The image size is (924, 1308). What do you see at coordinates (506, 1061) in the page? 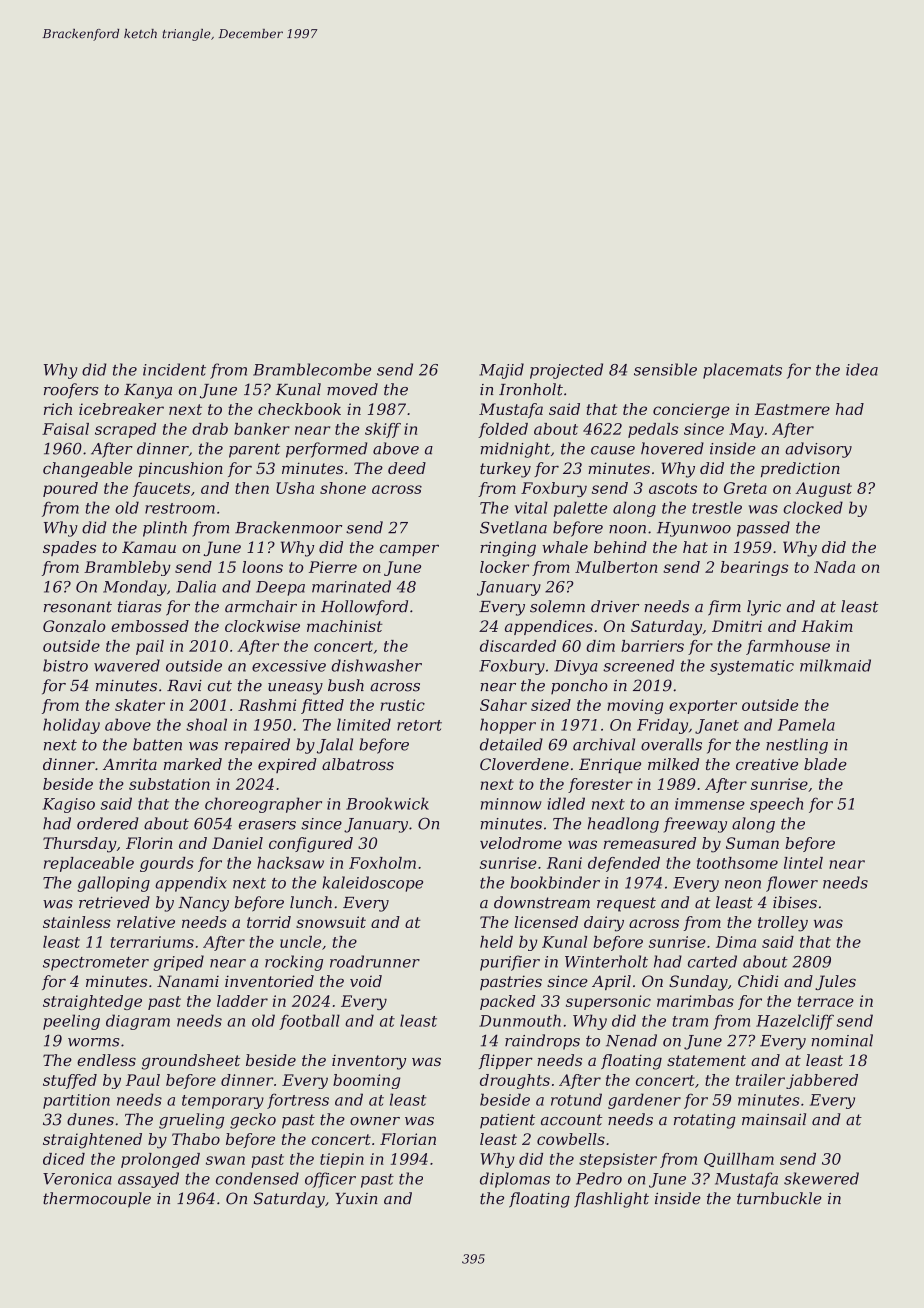
I see `flipper` at bounding box center [506, 1061].
